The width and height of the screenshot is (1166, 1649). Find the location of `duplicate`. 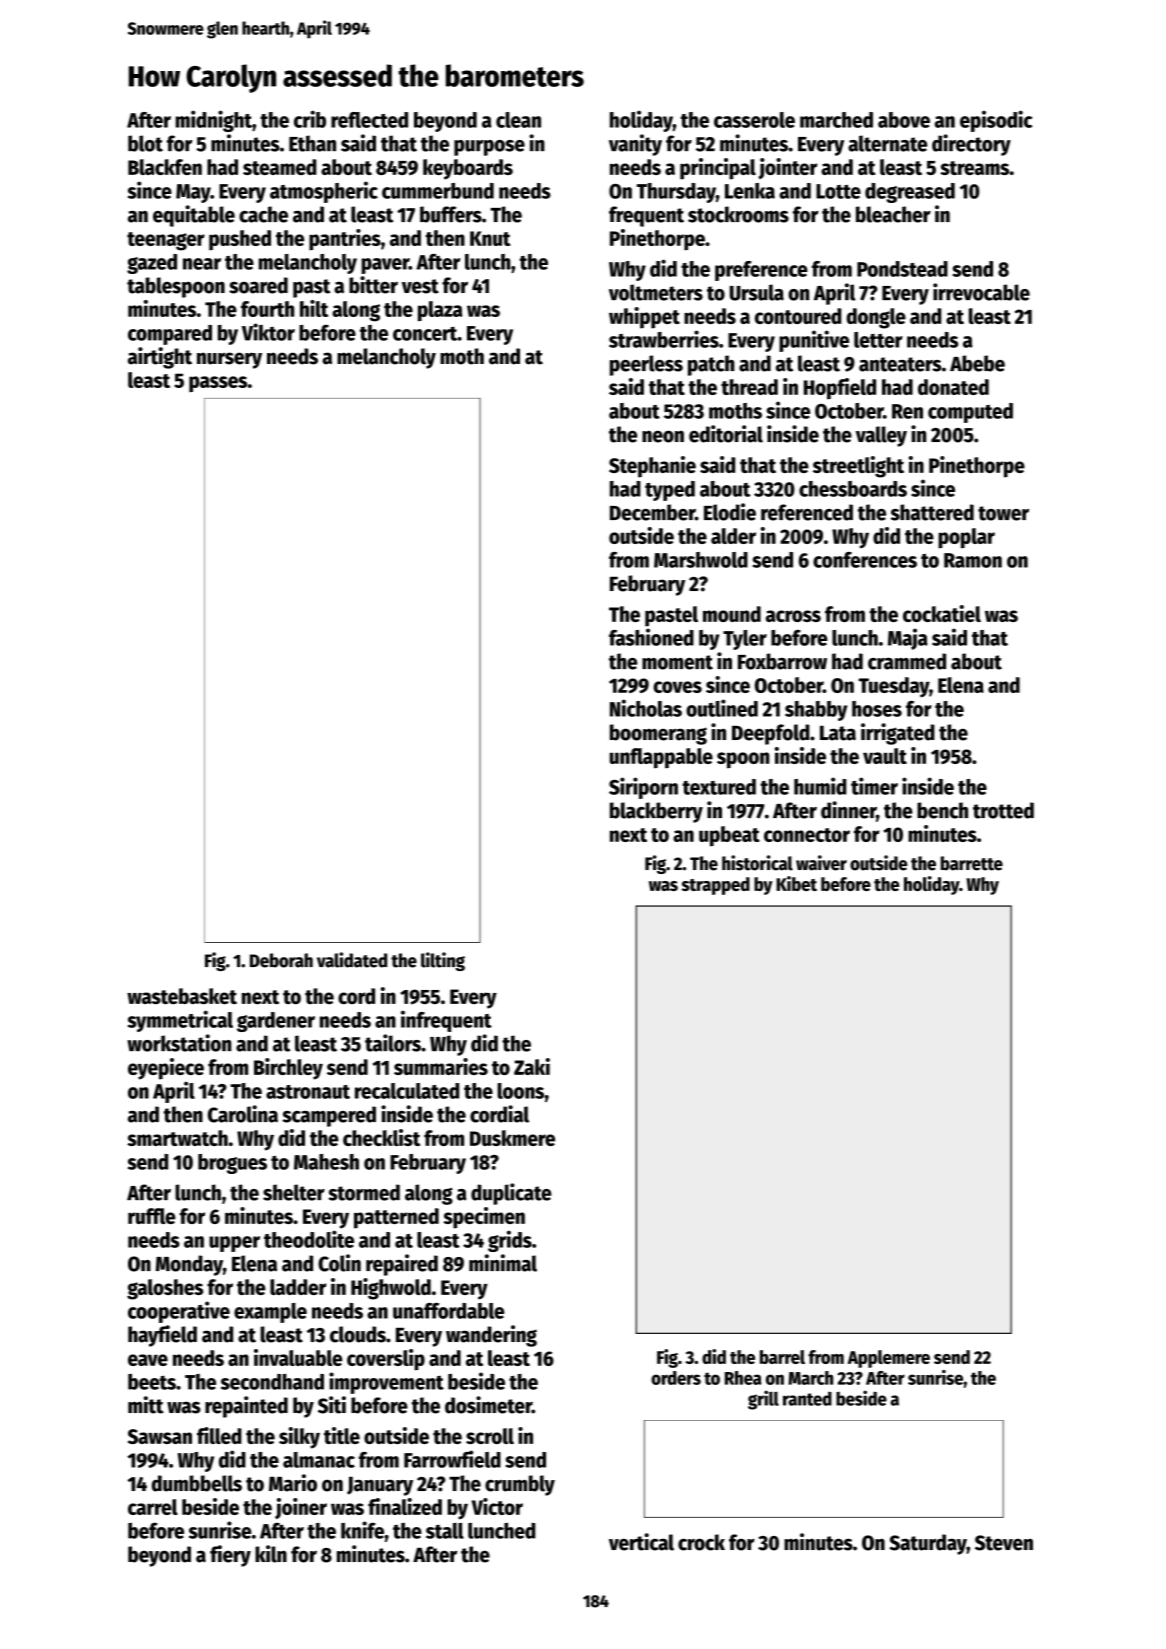

duplicate is located at coordinates (511, 1194).
